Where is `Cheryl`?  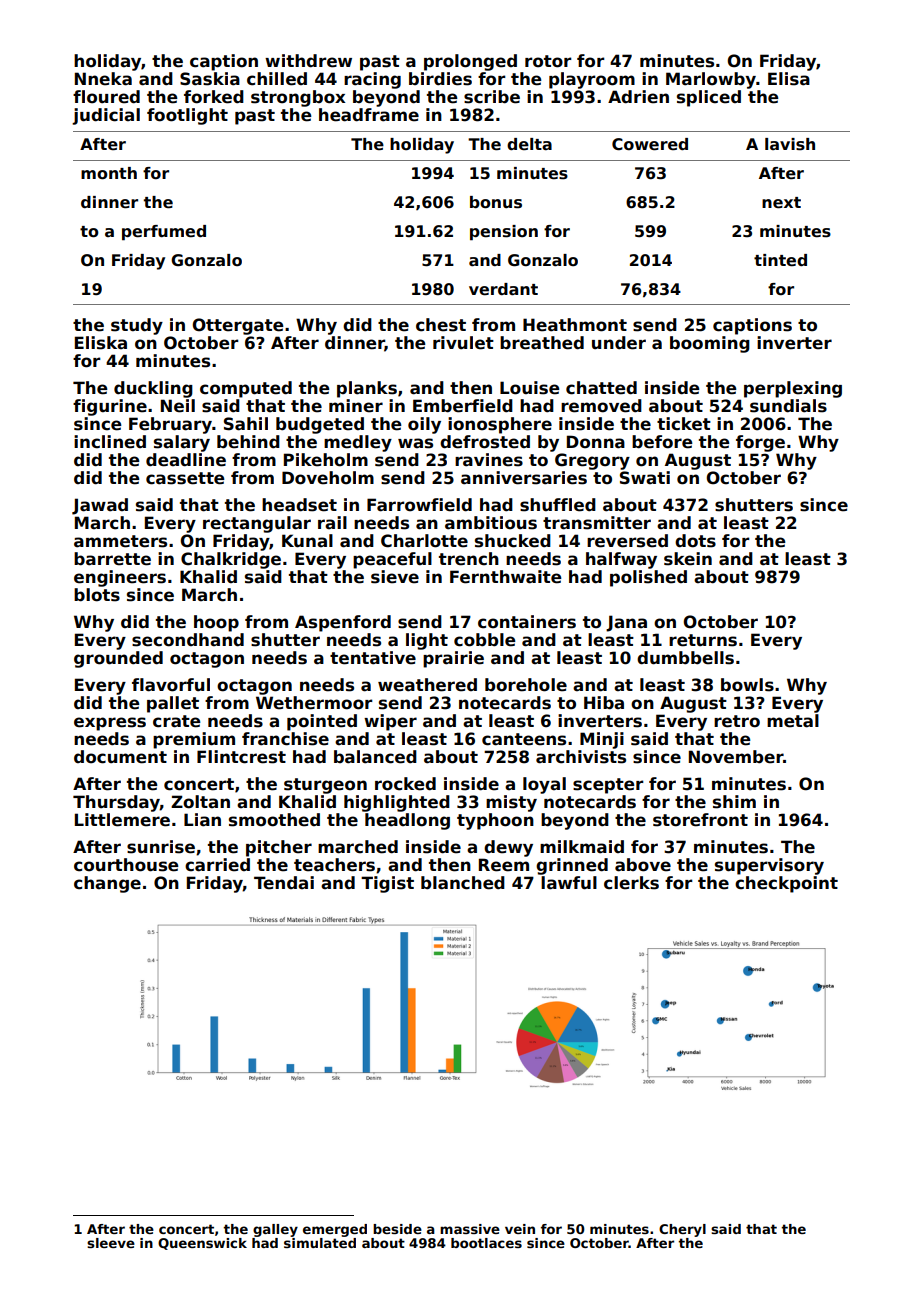 Cheryl is located at coordinates (682, 1230).
